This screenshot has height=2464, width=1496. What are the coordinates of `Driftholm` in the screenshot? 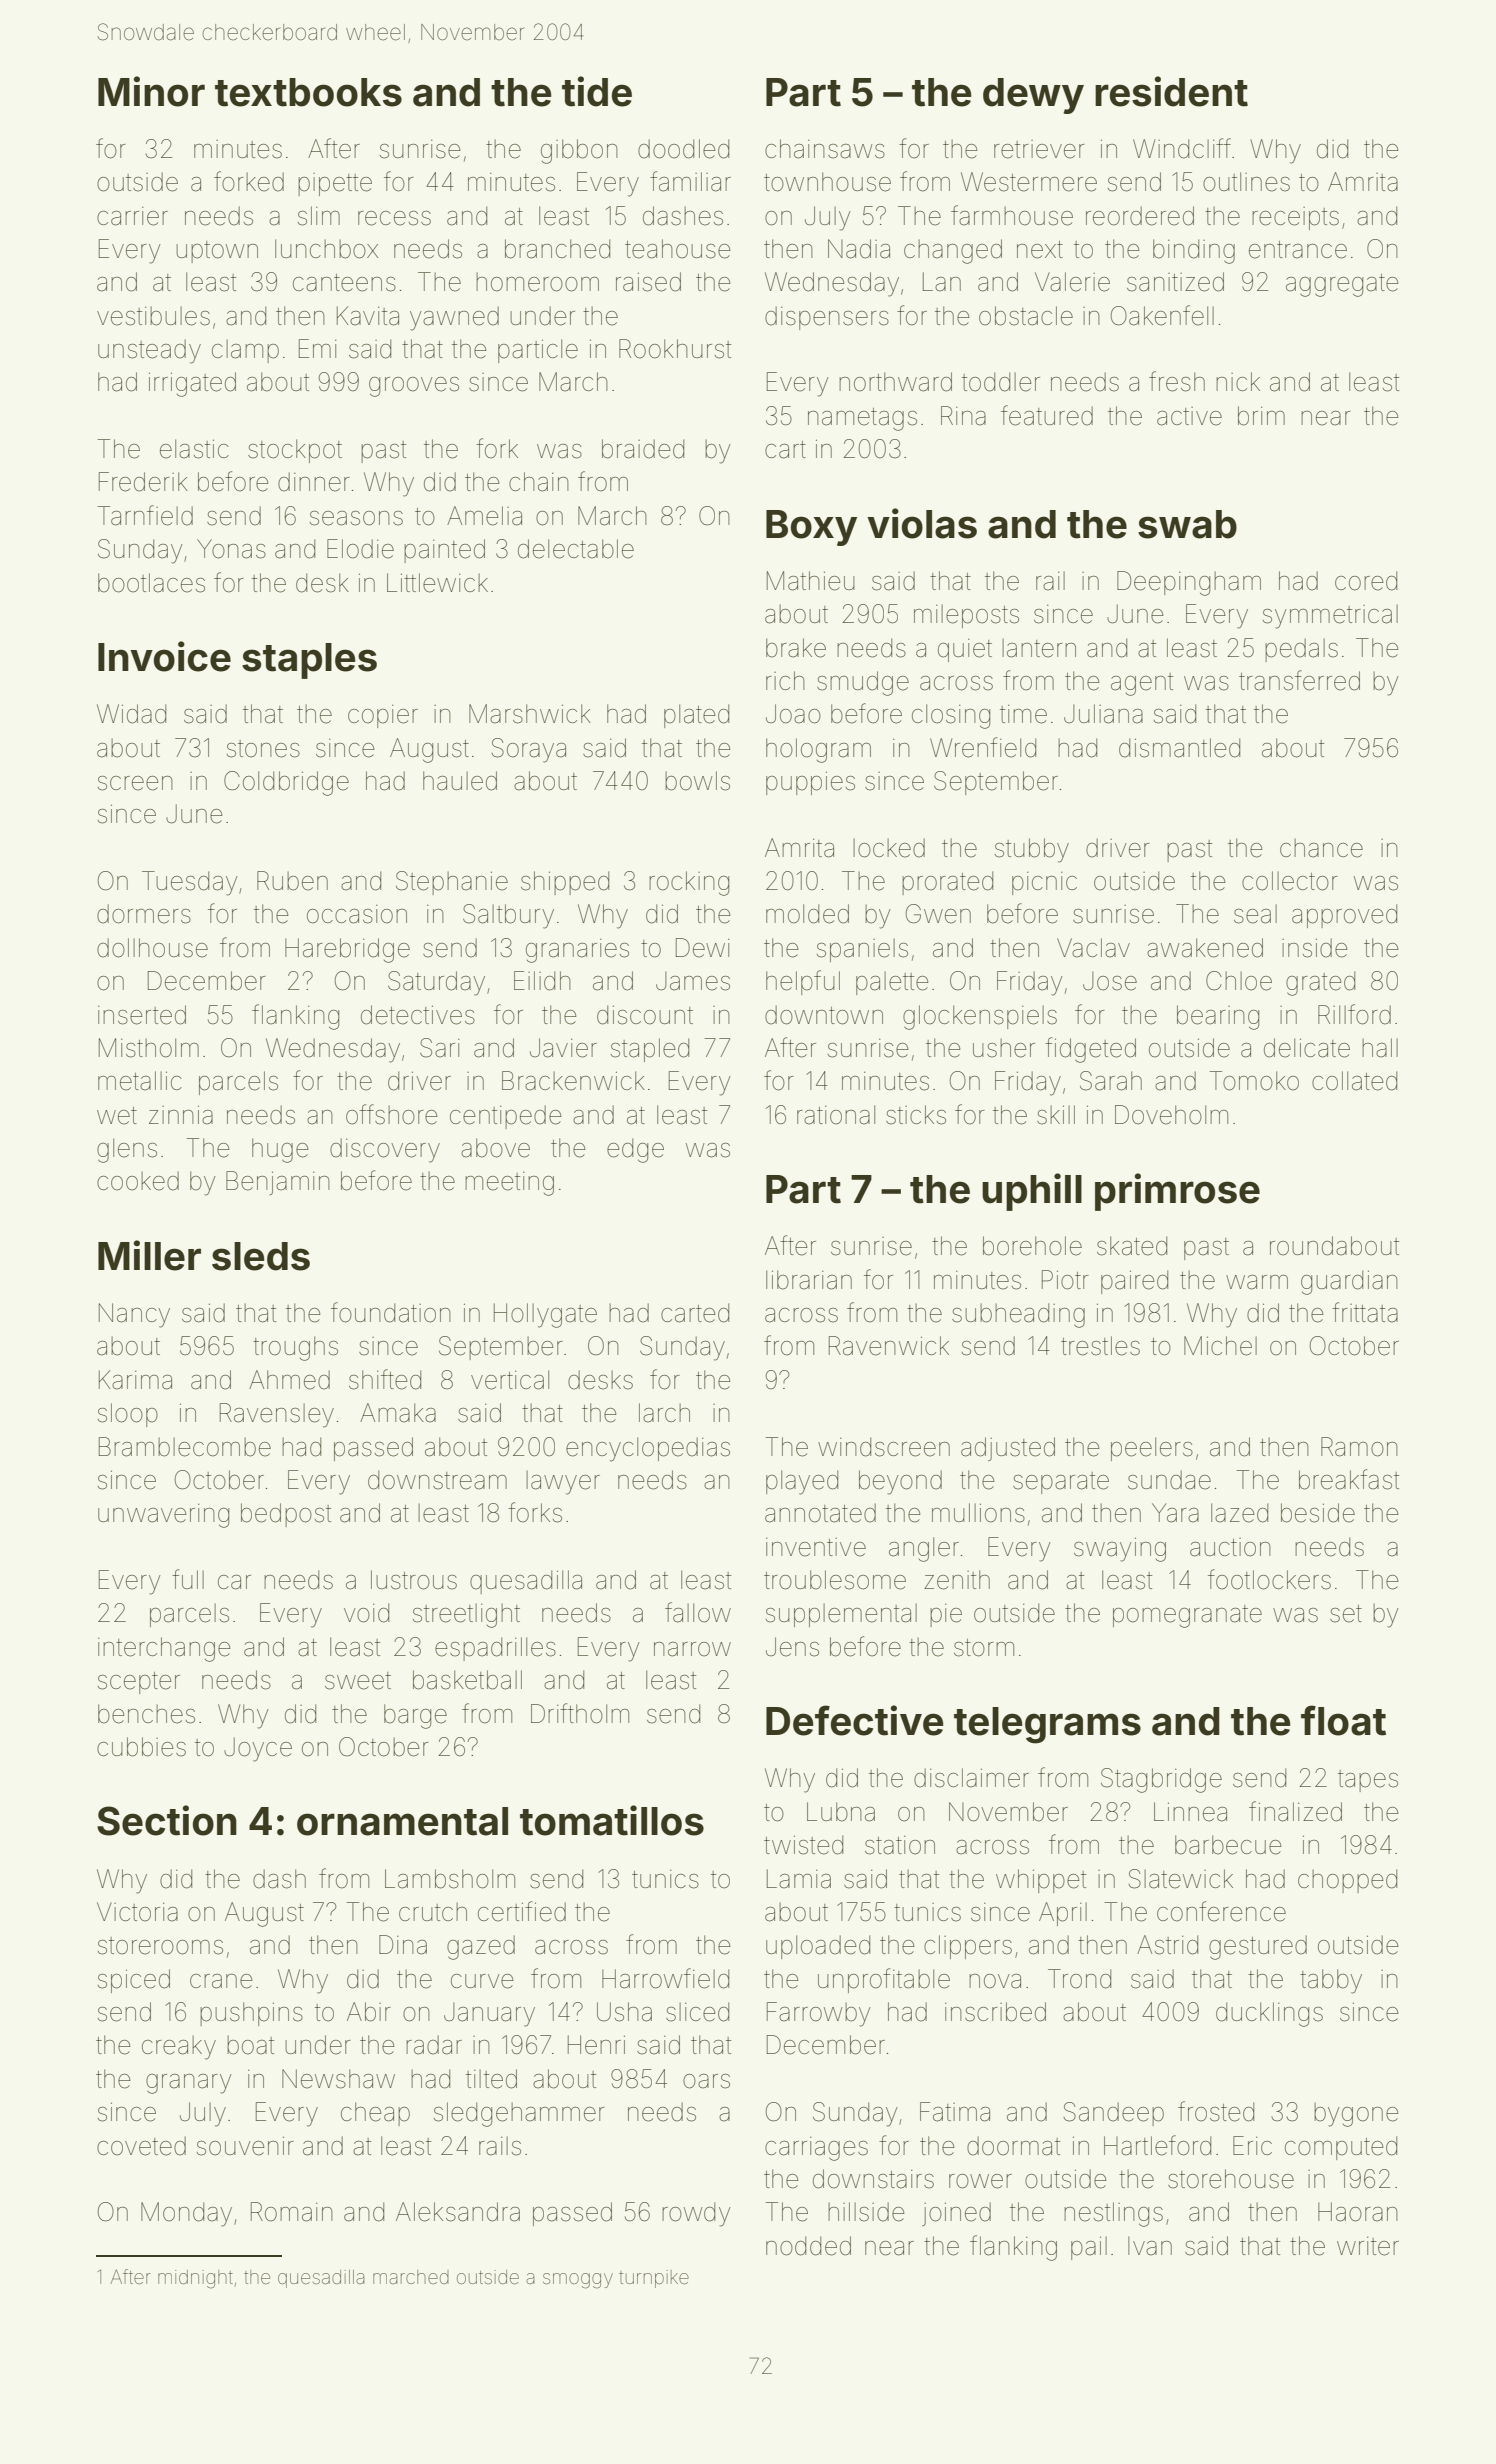 It's located at (580, 1713).
